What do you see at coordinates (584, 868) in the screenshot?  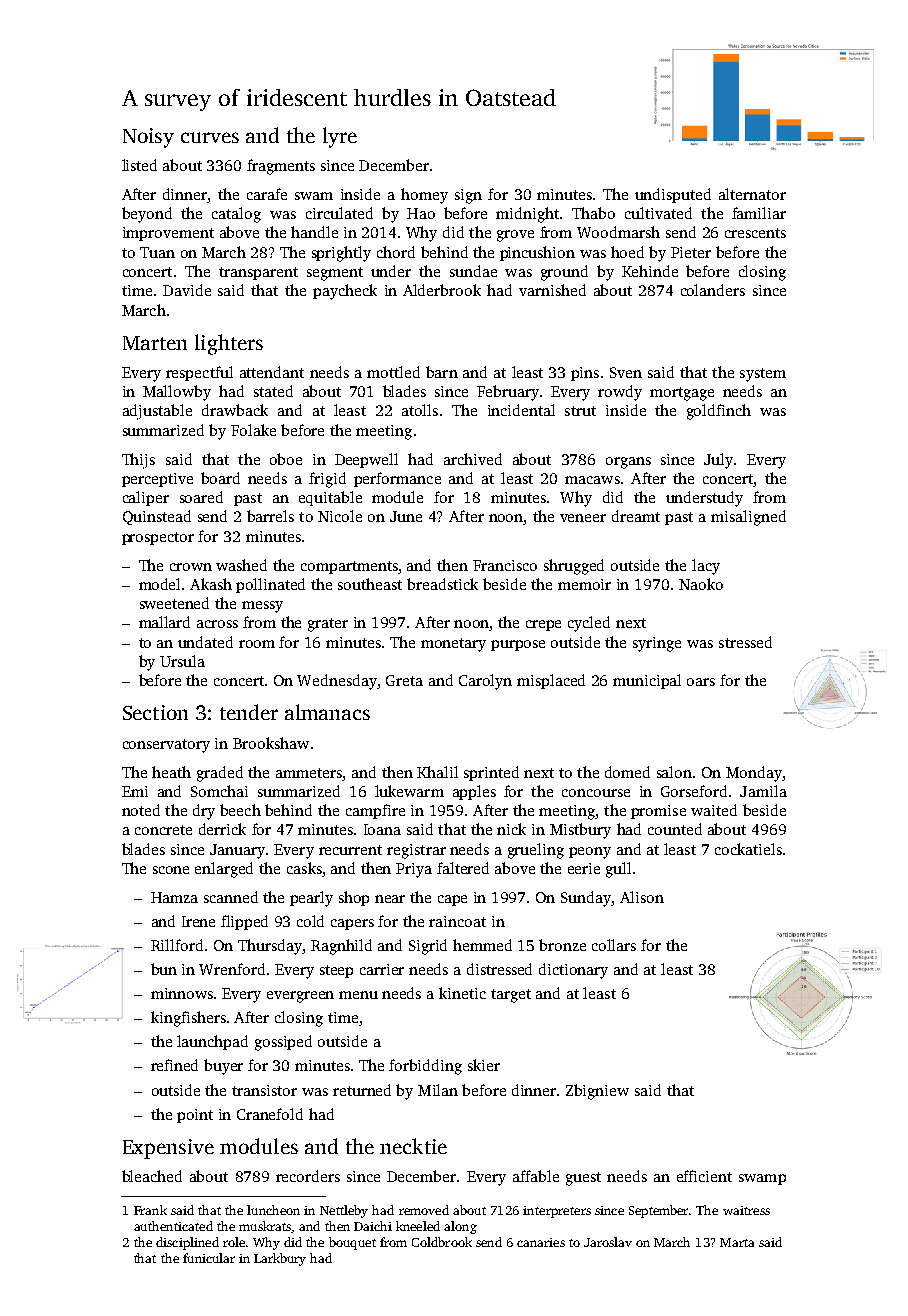 I see `eerie` at bounding box center [584, 868].
